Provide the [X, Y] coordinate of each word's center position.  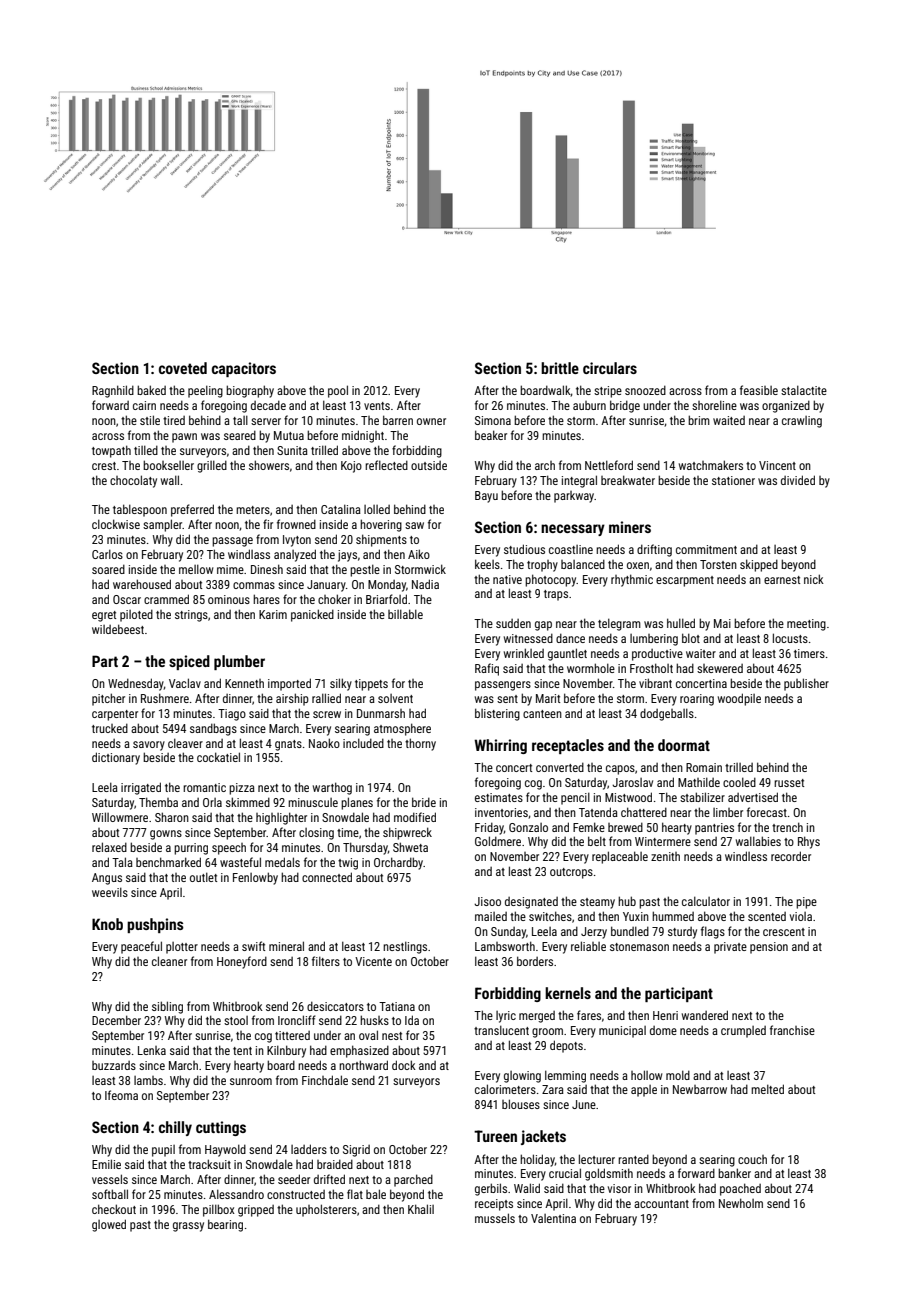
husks [374, 1020]
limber [728, 812]
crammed [166, 599]
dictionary [116, 758]
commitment [706, 549]
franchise [792, 1030]
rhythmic [632, 580]
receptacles [568, 746]
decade [268, 405]
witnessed [528, 638]
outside [429, 465]
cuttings [221, 1128]
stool [236, 1020]
